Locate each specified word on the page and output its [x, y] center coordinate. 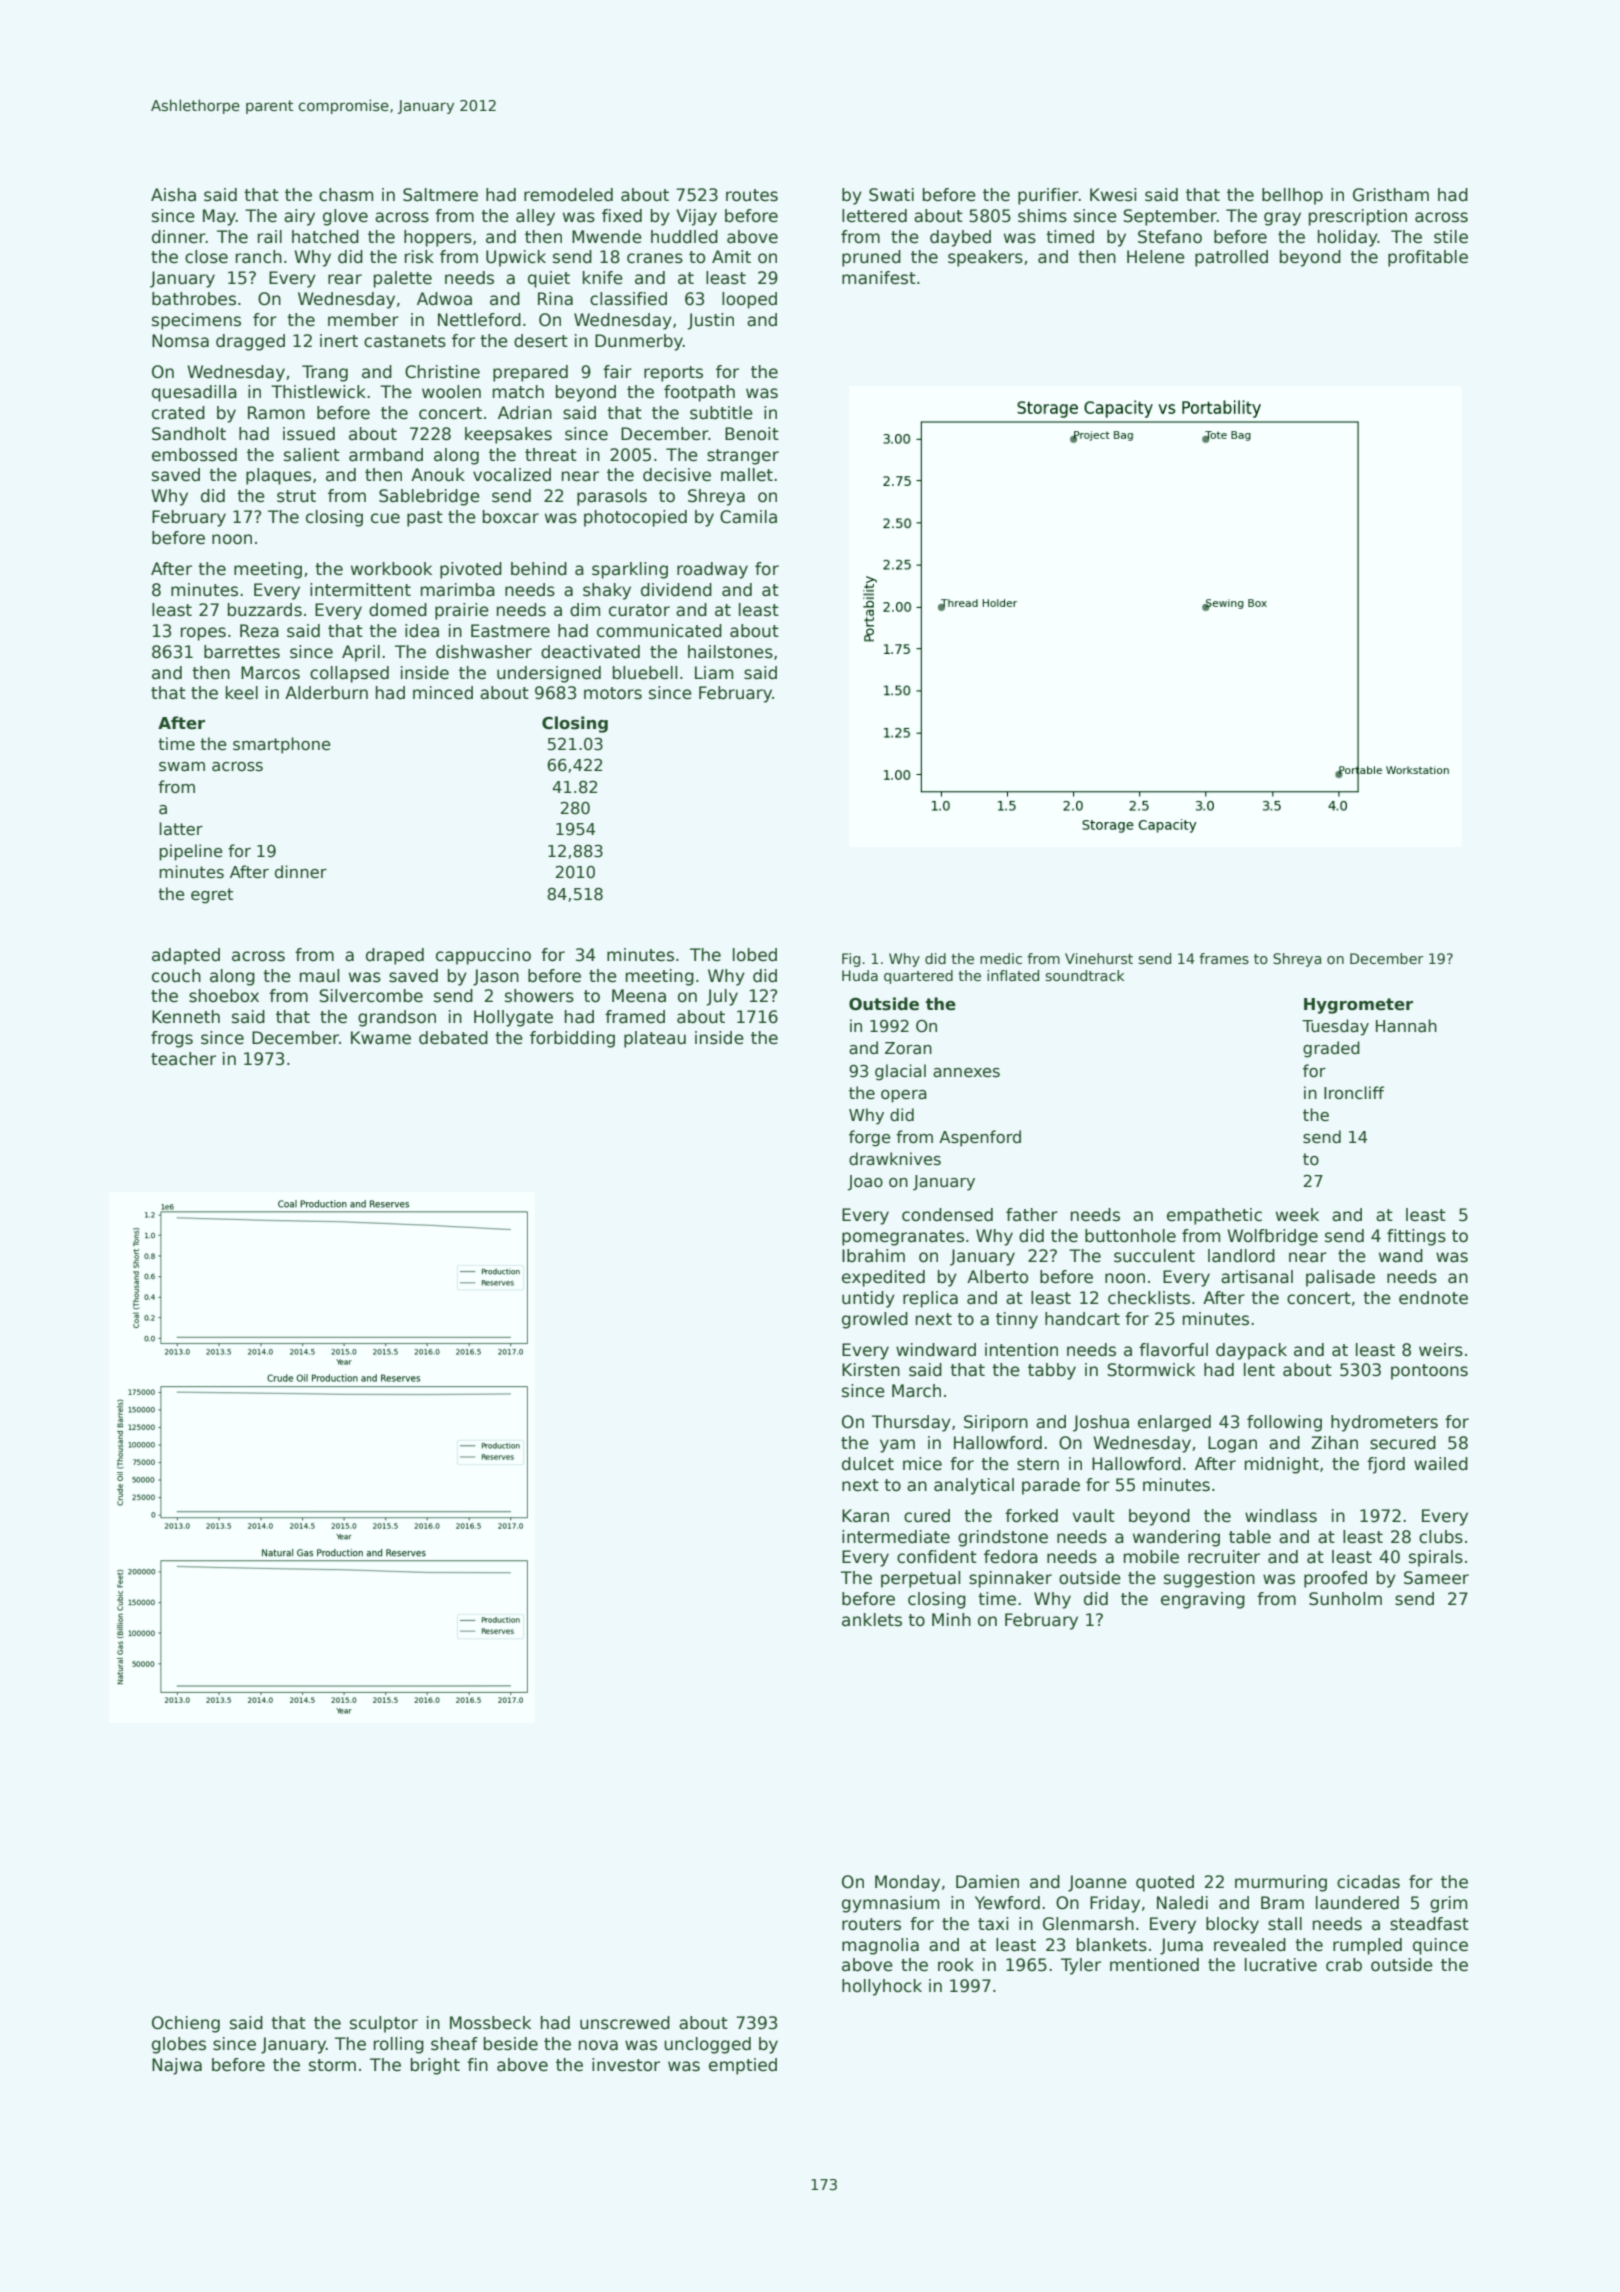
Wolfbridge [1272, 1237]
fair [617, 372]
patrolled [1231, 258]
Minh [951, 1619]
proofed [1335, 1579]
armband [386, 455]
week [1297, 1215]
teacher [183, 1059]
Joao [865, 1183]
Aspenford [980, 1138]
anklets [872, 1620]
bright [435, 2066]
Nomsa [180, 341]
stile [1451, 237]
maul [319, 976]
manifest [879, 278]
